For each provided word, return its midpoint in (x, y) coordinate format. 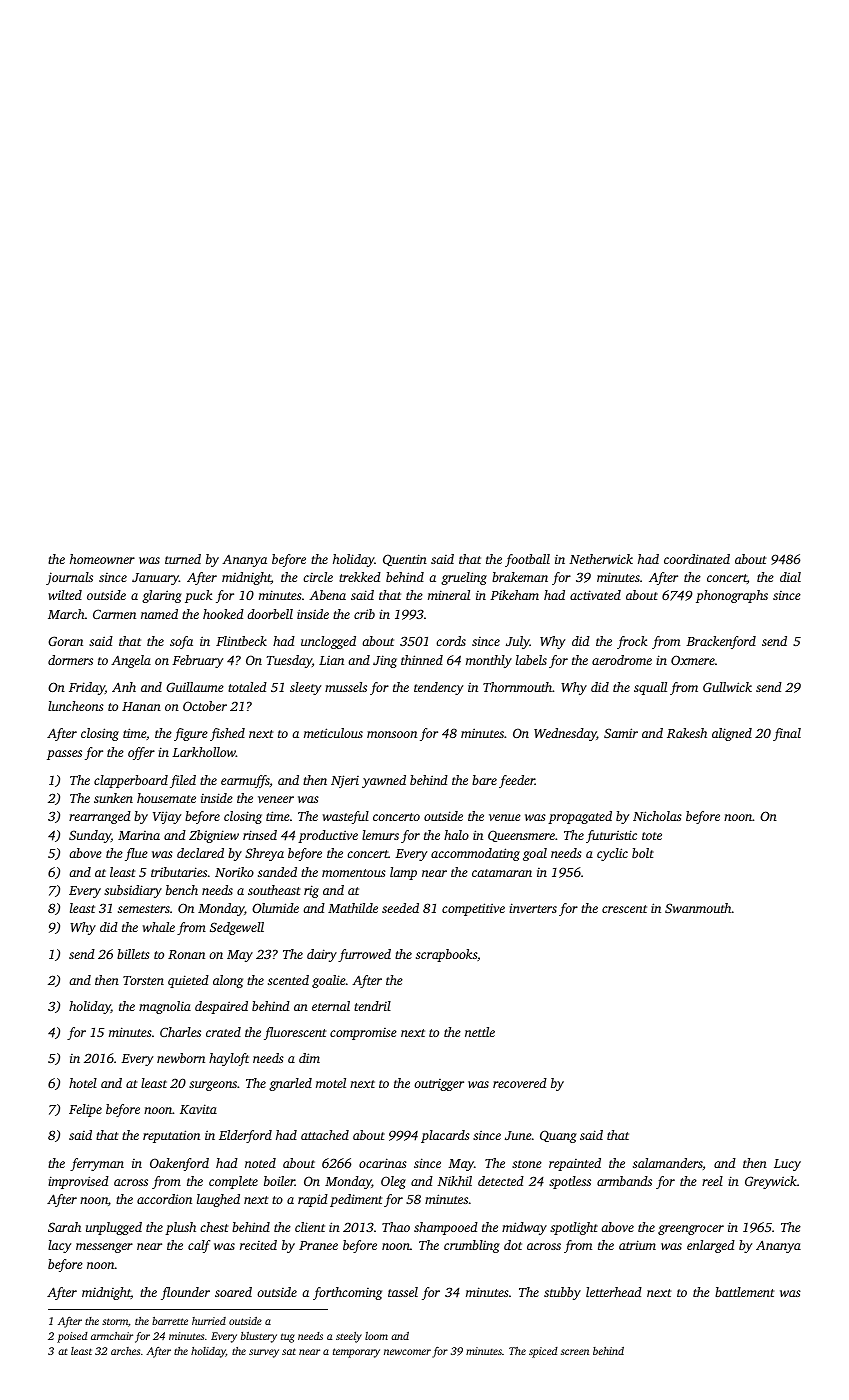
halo (456, 835)
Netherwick (601, 559)
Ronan (186, 954)
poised (72, 1337)
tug (288, 1338)
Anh (124, 687)
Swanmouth (698, 908)
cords (451, 641)
